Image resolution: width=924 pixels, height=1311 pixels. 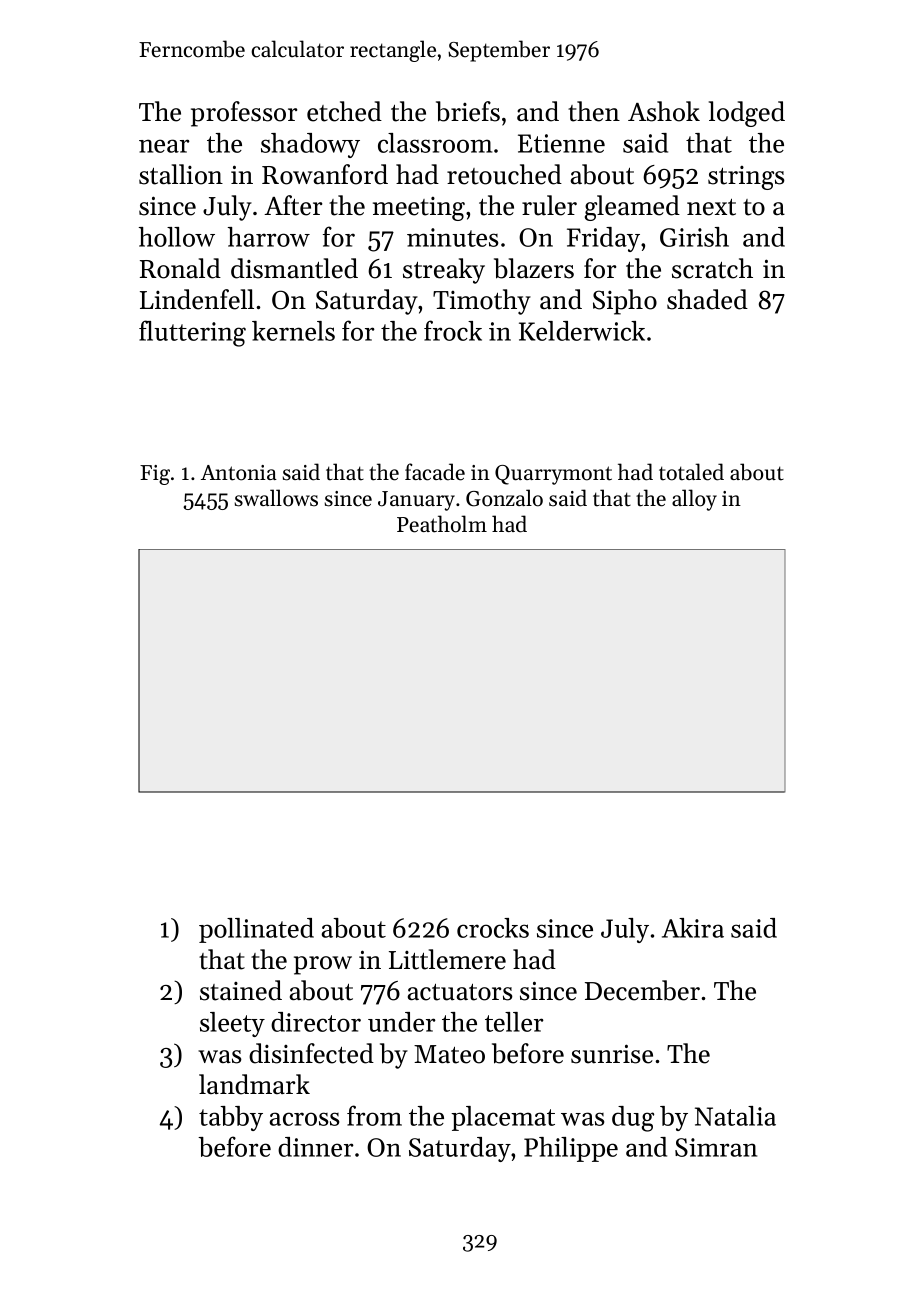 What do you see at coordinates (693, 928) in the screenshot?
I see `Akira` at bounding box center [693, 928].
